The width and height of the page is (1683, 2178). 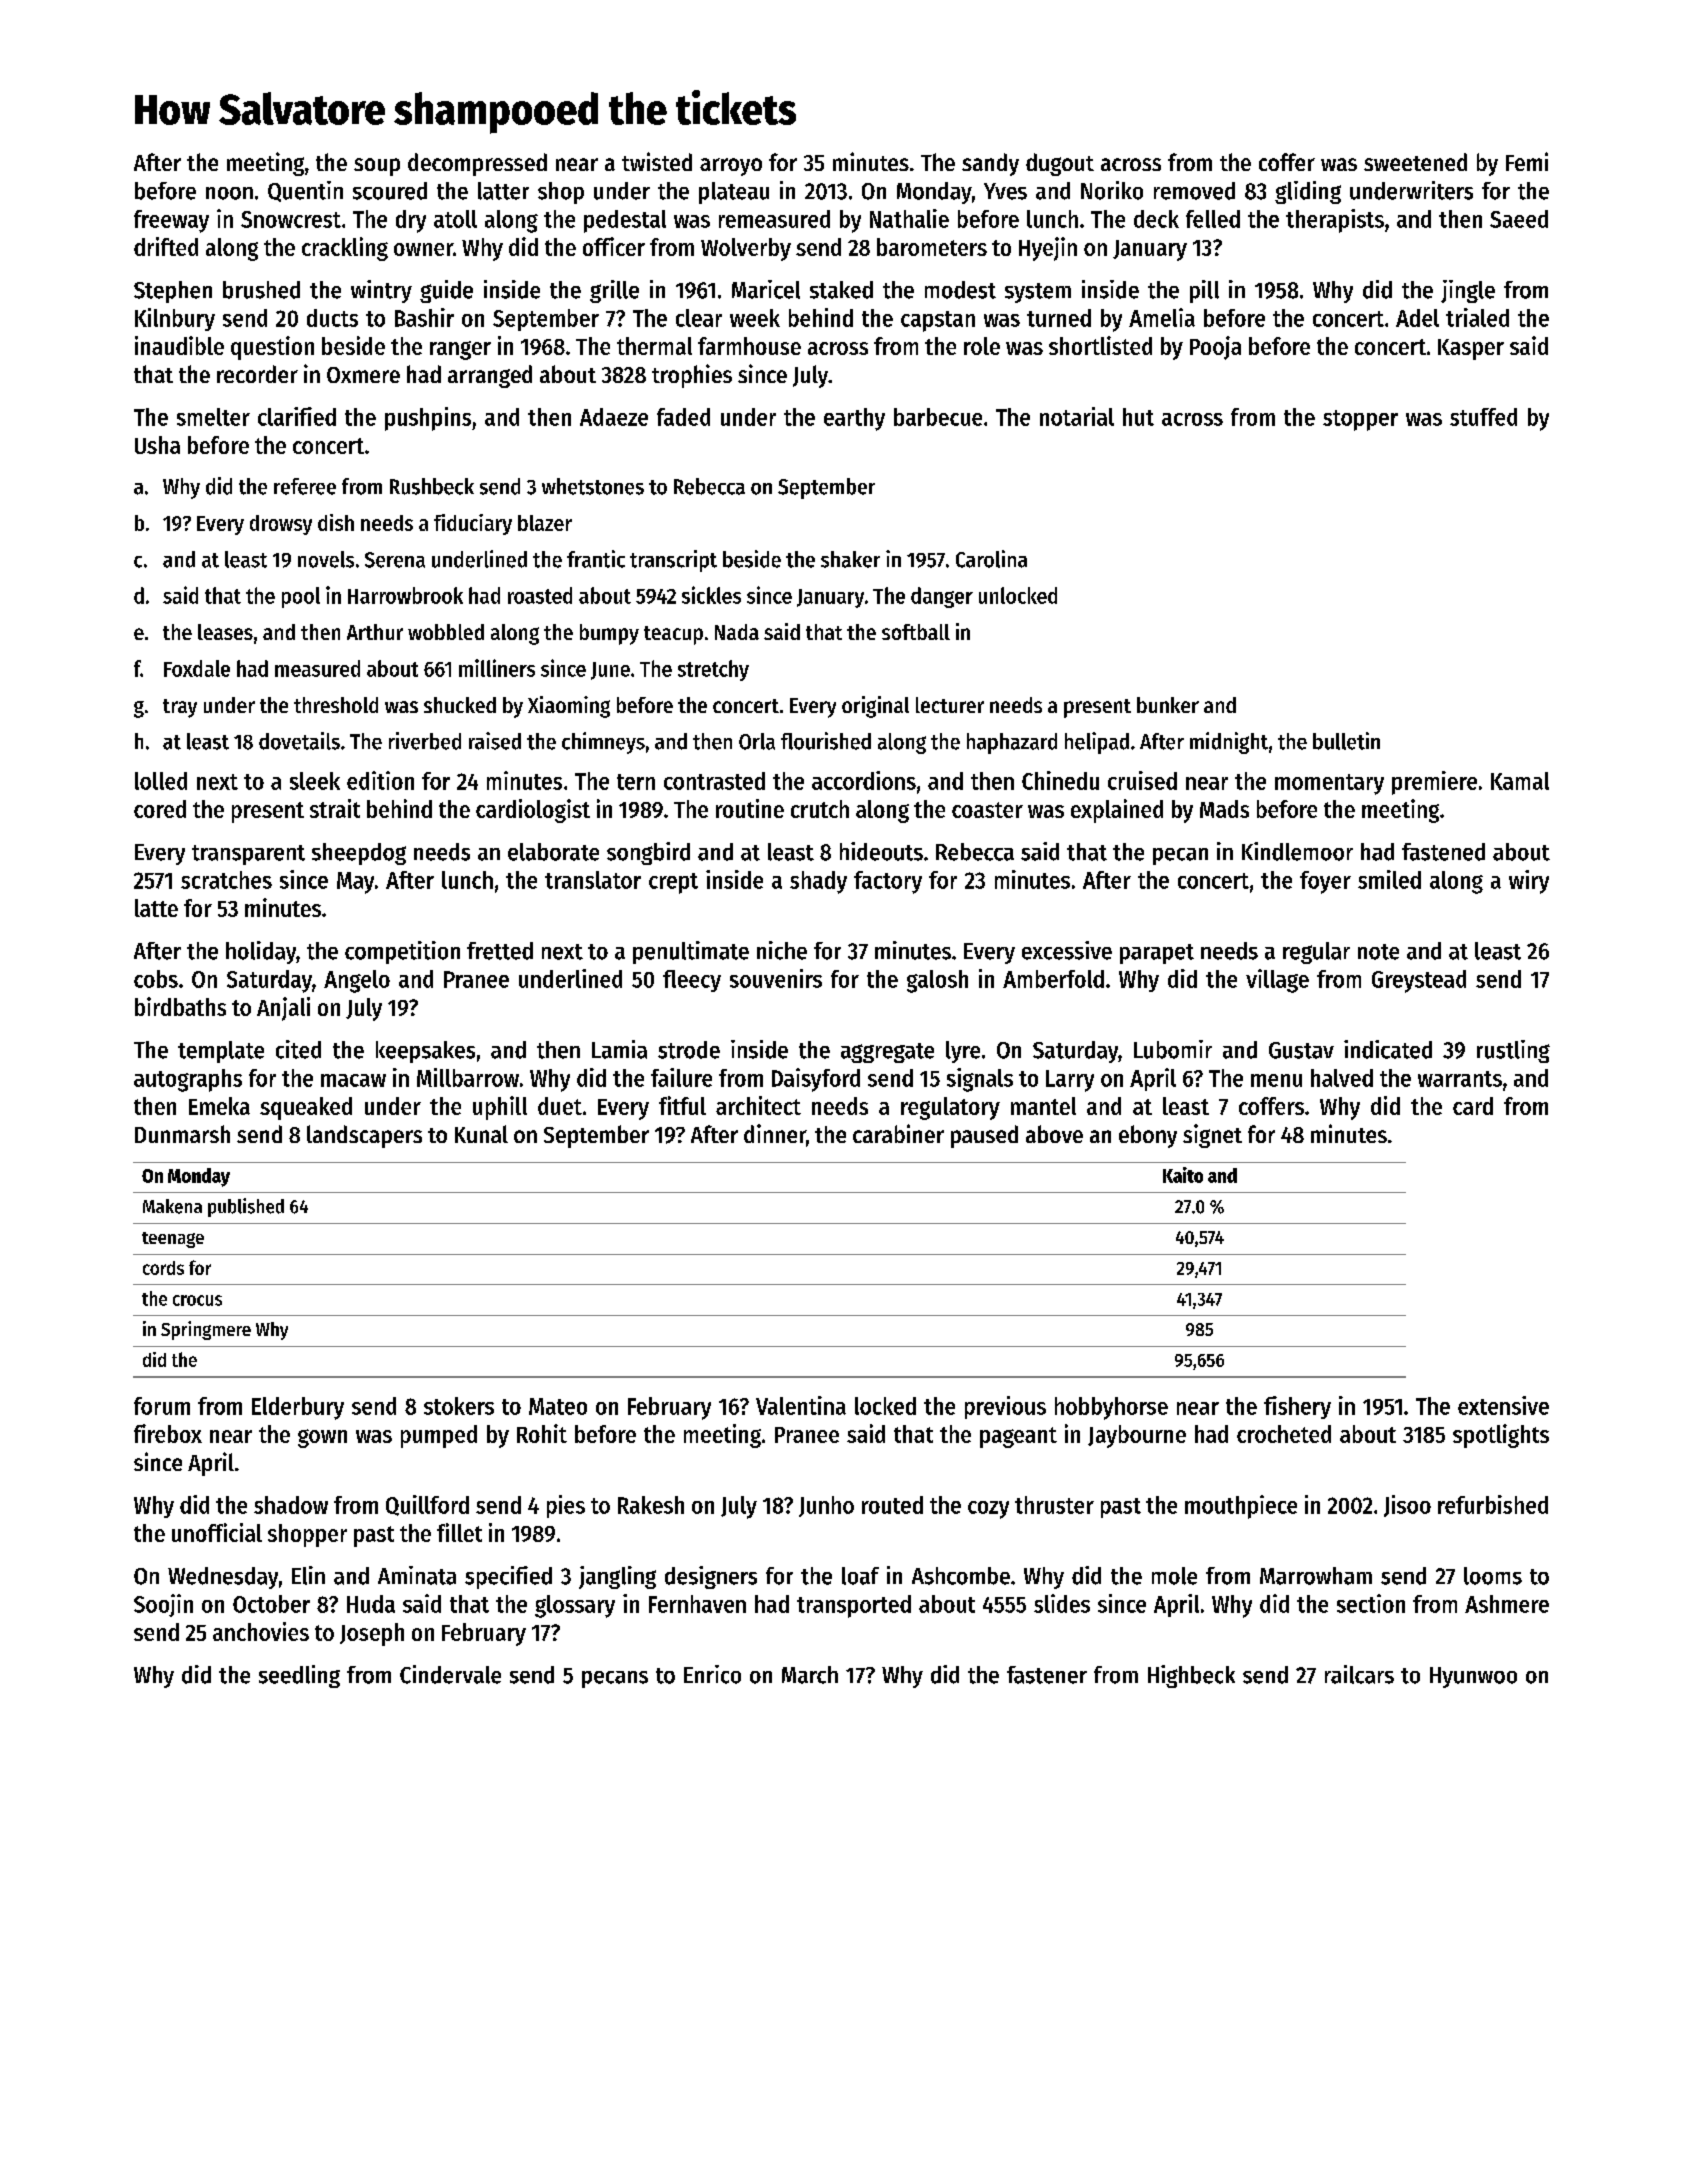 I want to click on question, so click(x=272, y=348).
